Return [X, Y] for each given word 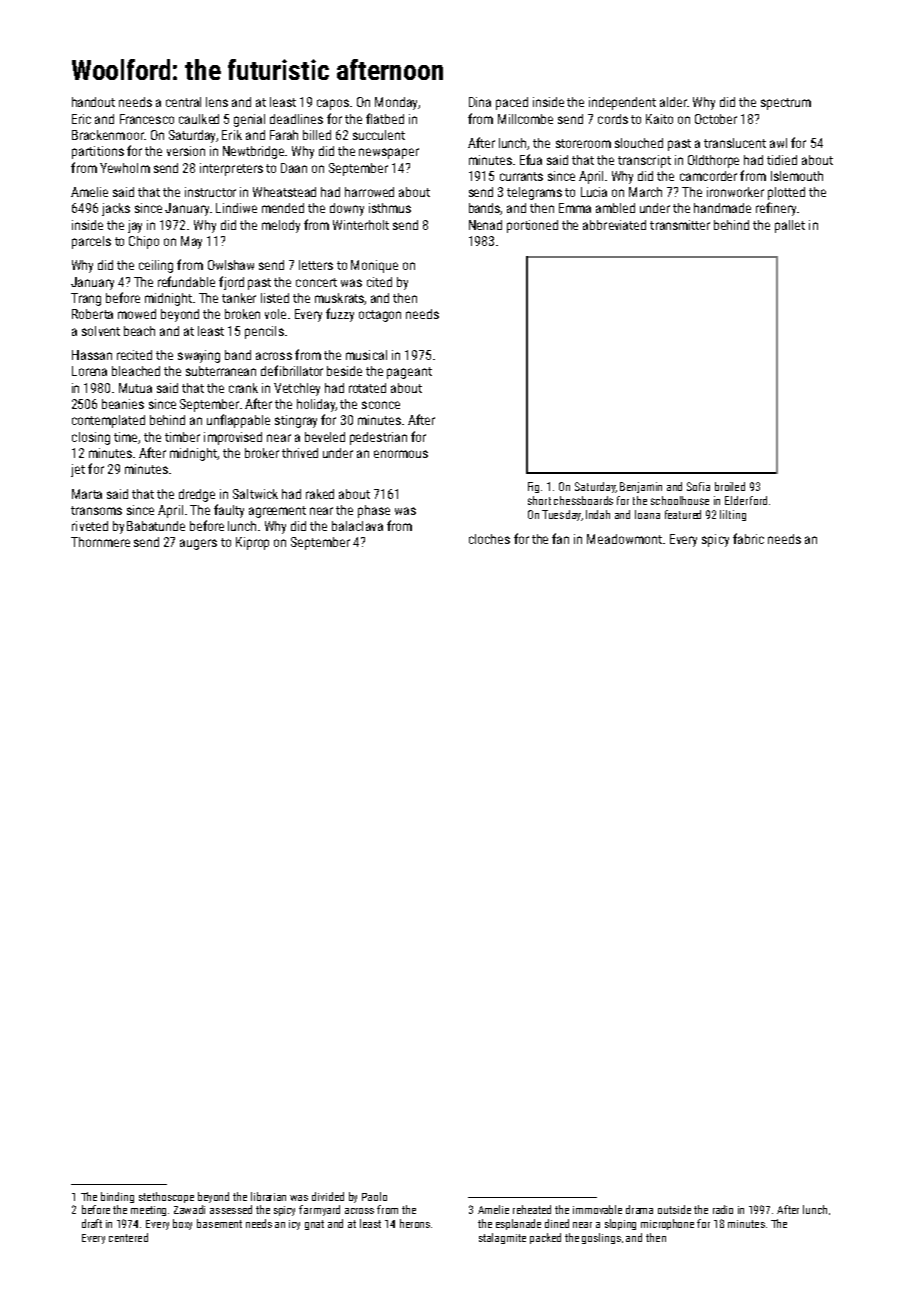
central [183, 102]
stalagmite [502, 1238]
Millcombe [525, 119]
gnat [314, 1225]
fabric [748, 538]
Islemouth [797, 176]
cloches [489, 539]
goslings [601, 1238]
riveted [90, 526]
